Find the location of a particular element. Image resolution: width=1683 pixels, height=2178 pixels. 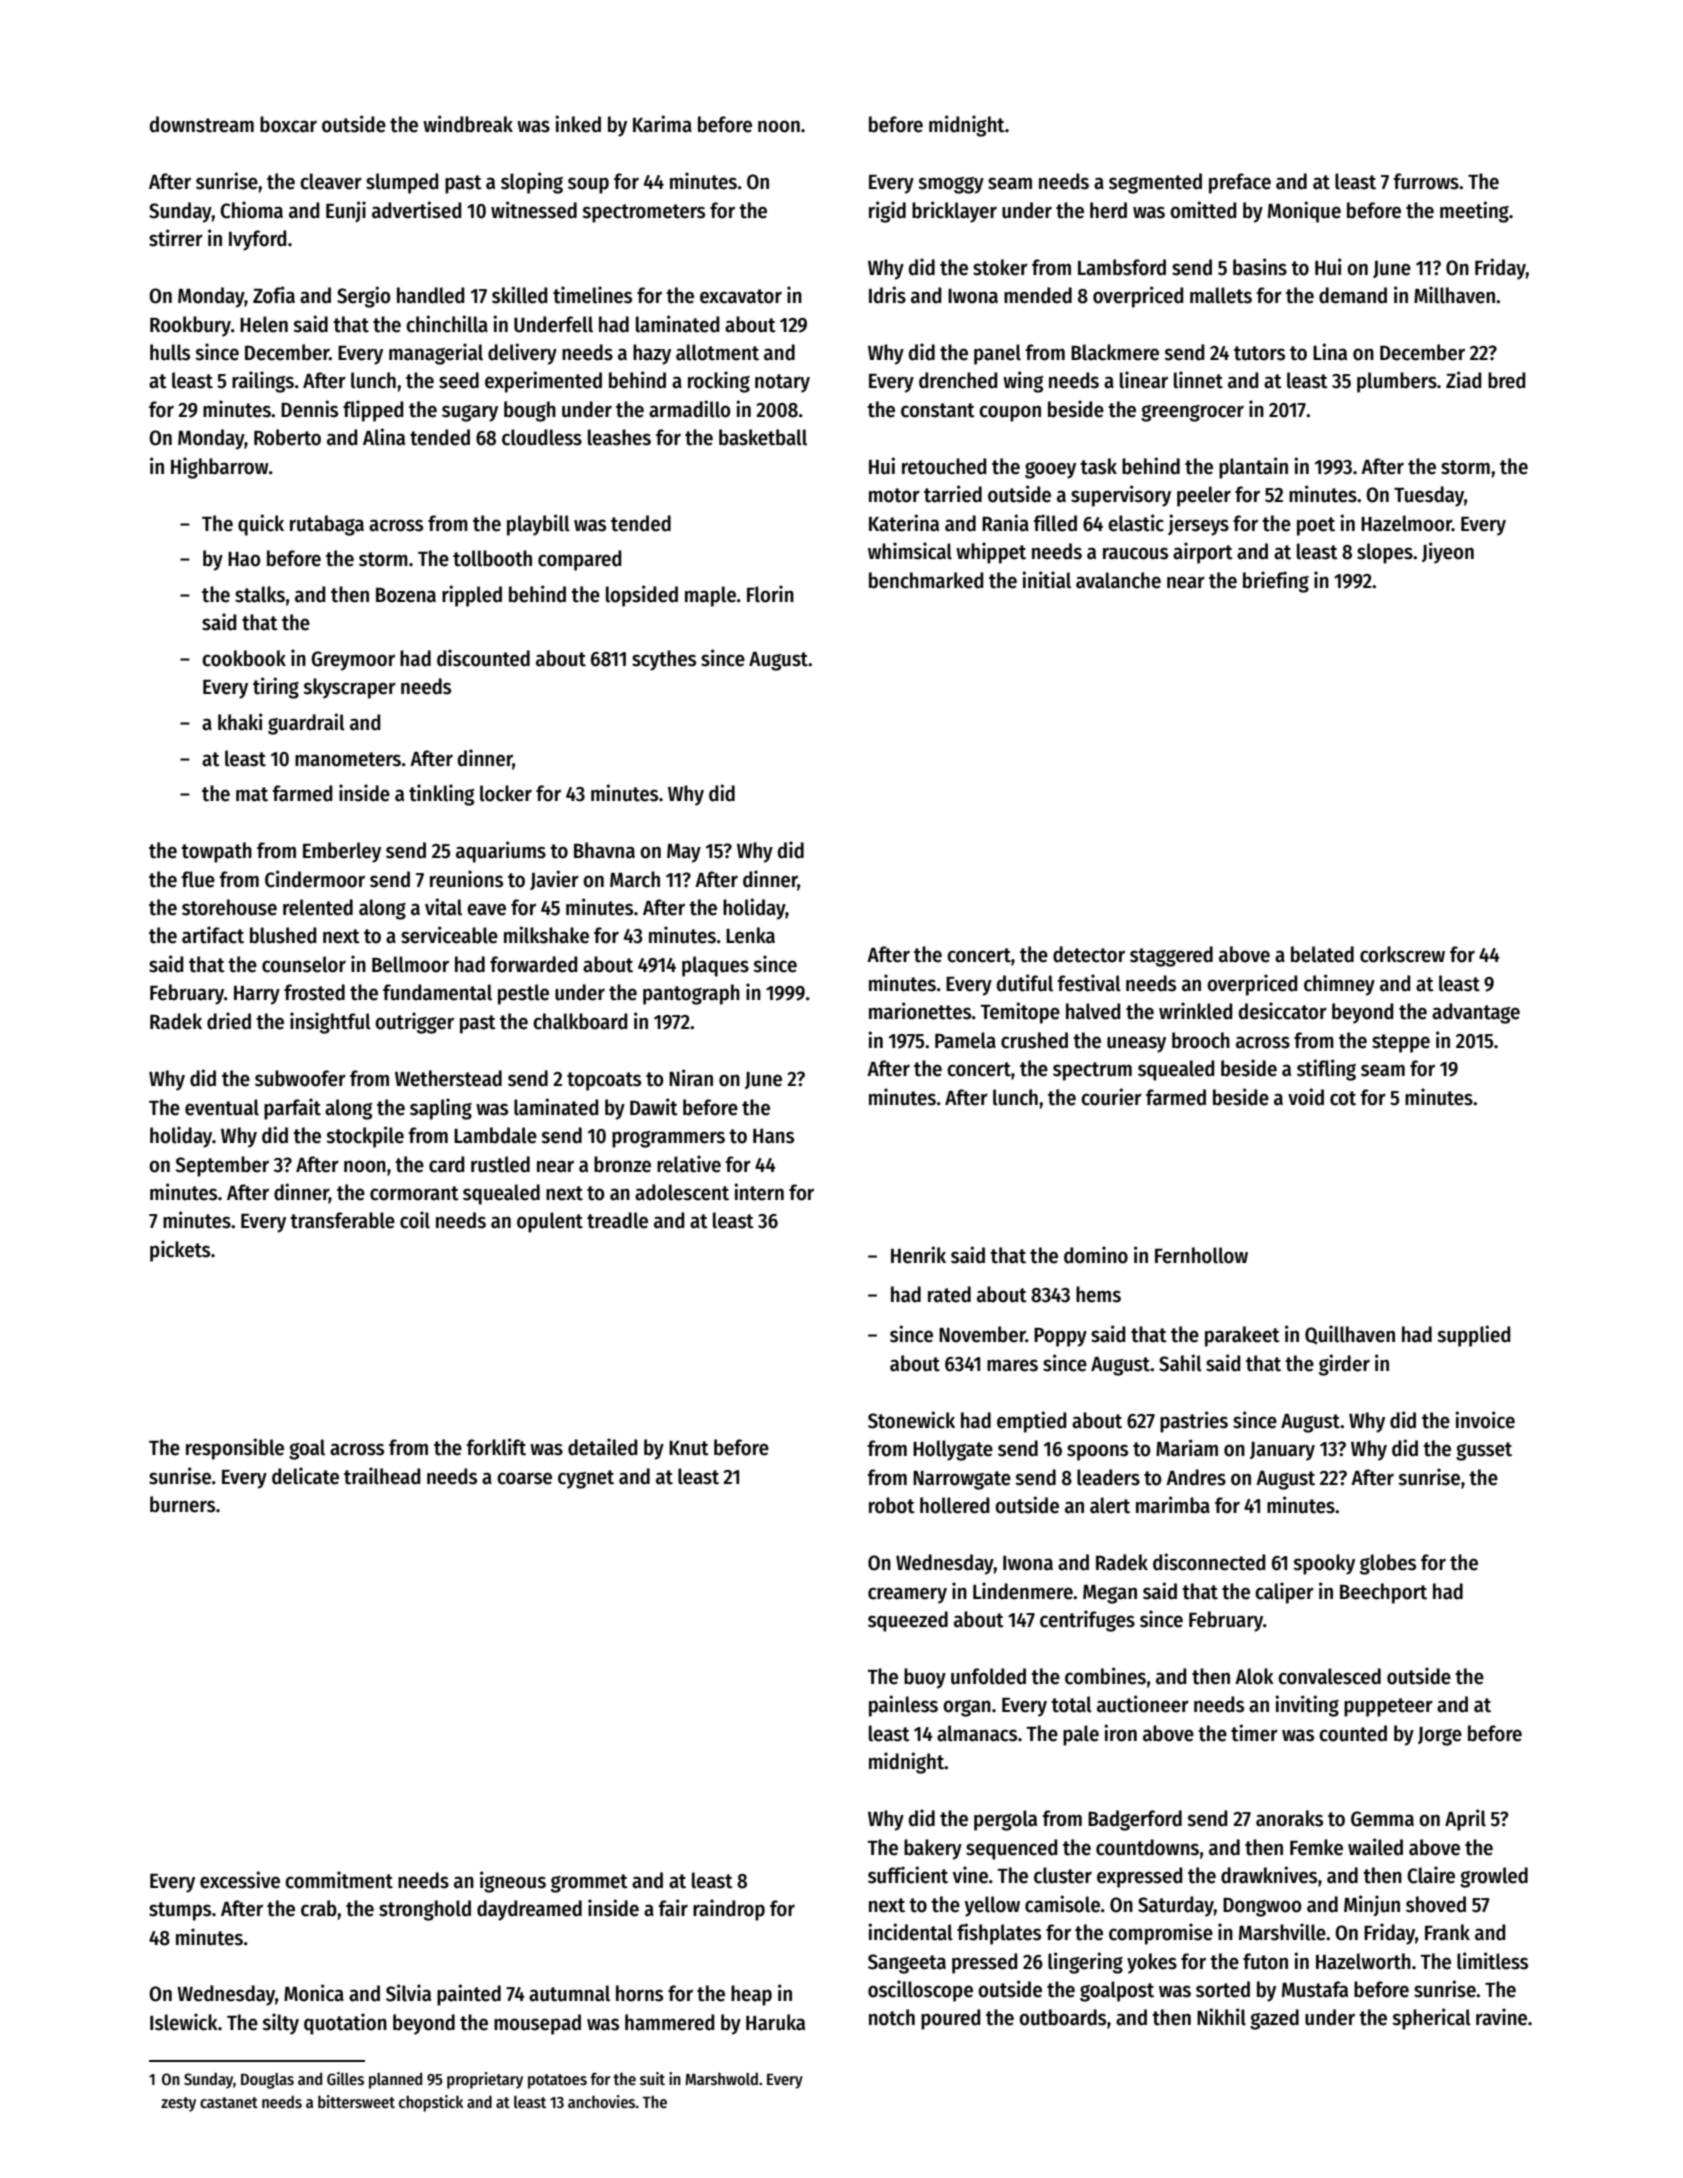

castanet is located at coordinates (229, 2102).
